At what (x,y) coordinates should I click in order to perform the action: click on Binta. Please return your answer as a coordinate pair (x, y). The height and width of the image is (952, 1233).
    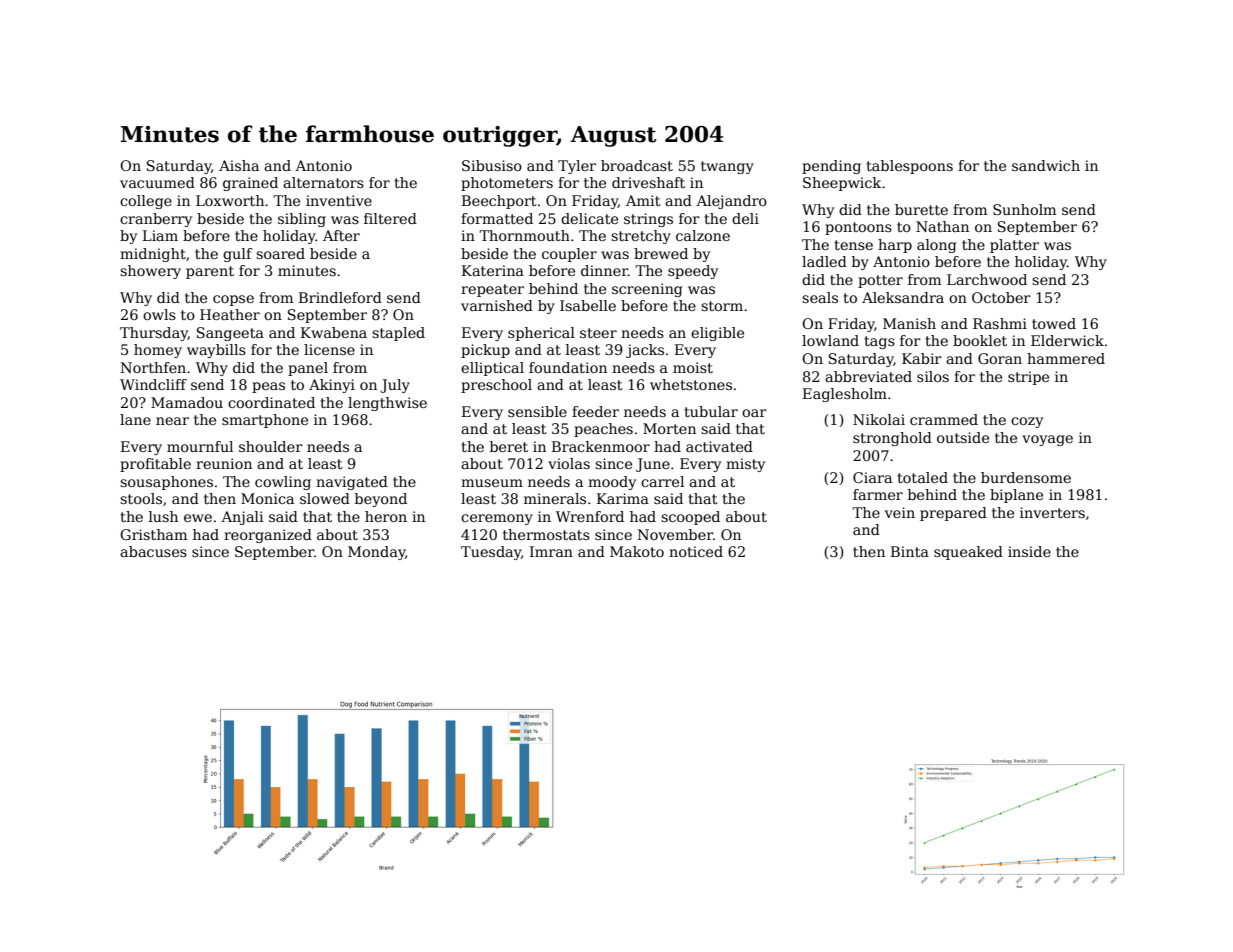
    Looking at the image, I should click on (910, 551).
